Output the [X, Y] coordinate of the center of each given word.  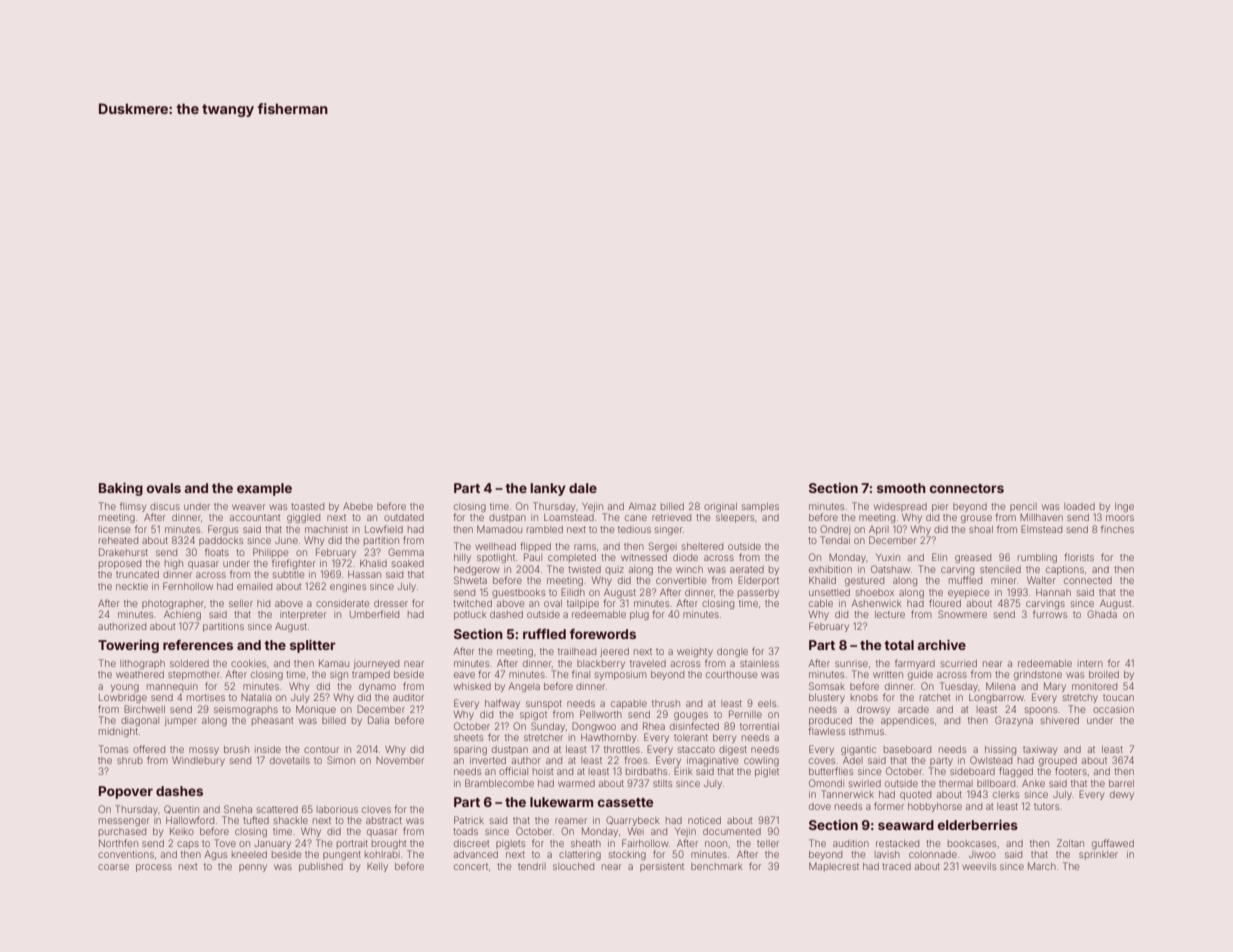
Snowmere [962, 614]
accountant [255, 517]
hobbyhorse [935, 807]
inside [268, 749]
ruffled [544, 634]
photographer [173, 604]
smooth [901, 488]
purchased [122, 832]
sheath [586, 843]
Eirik [683, 771]
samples [760, 507]
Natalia [256, 697]
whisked [472, 686]
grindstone [1038, 675]
